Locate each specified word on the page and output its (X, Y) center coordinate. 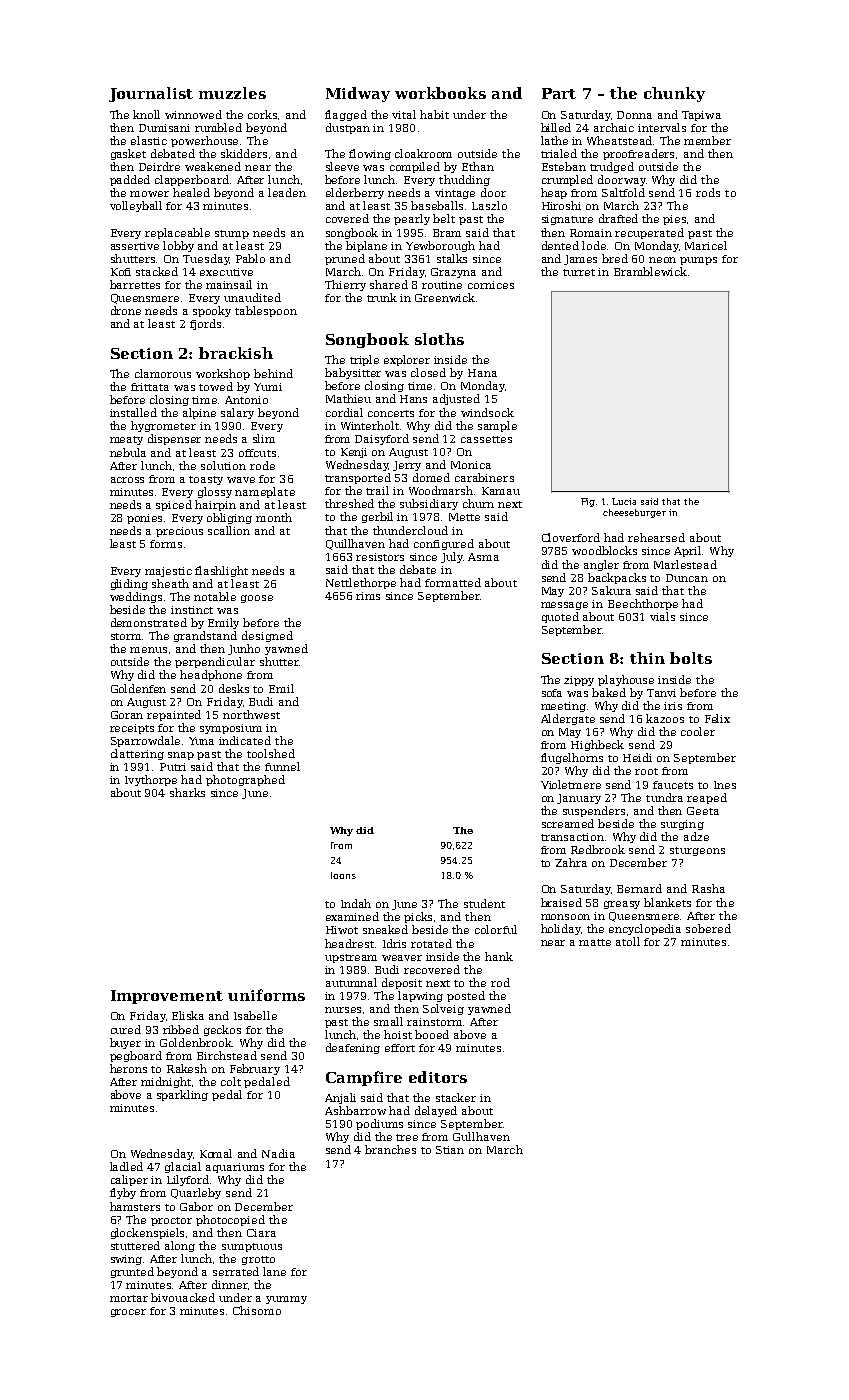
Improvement (167, 997)
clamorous (163, 373)
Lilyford (189, 1180)
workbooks (440, 93)
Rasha (708, 888)
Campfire (364, 1078)
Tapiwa (701, 116)
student (484, 903)
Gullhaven (481, 1136)
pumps (698, 261)
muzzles (232, 93)
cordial (344, 412)
